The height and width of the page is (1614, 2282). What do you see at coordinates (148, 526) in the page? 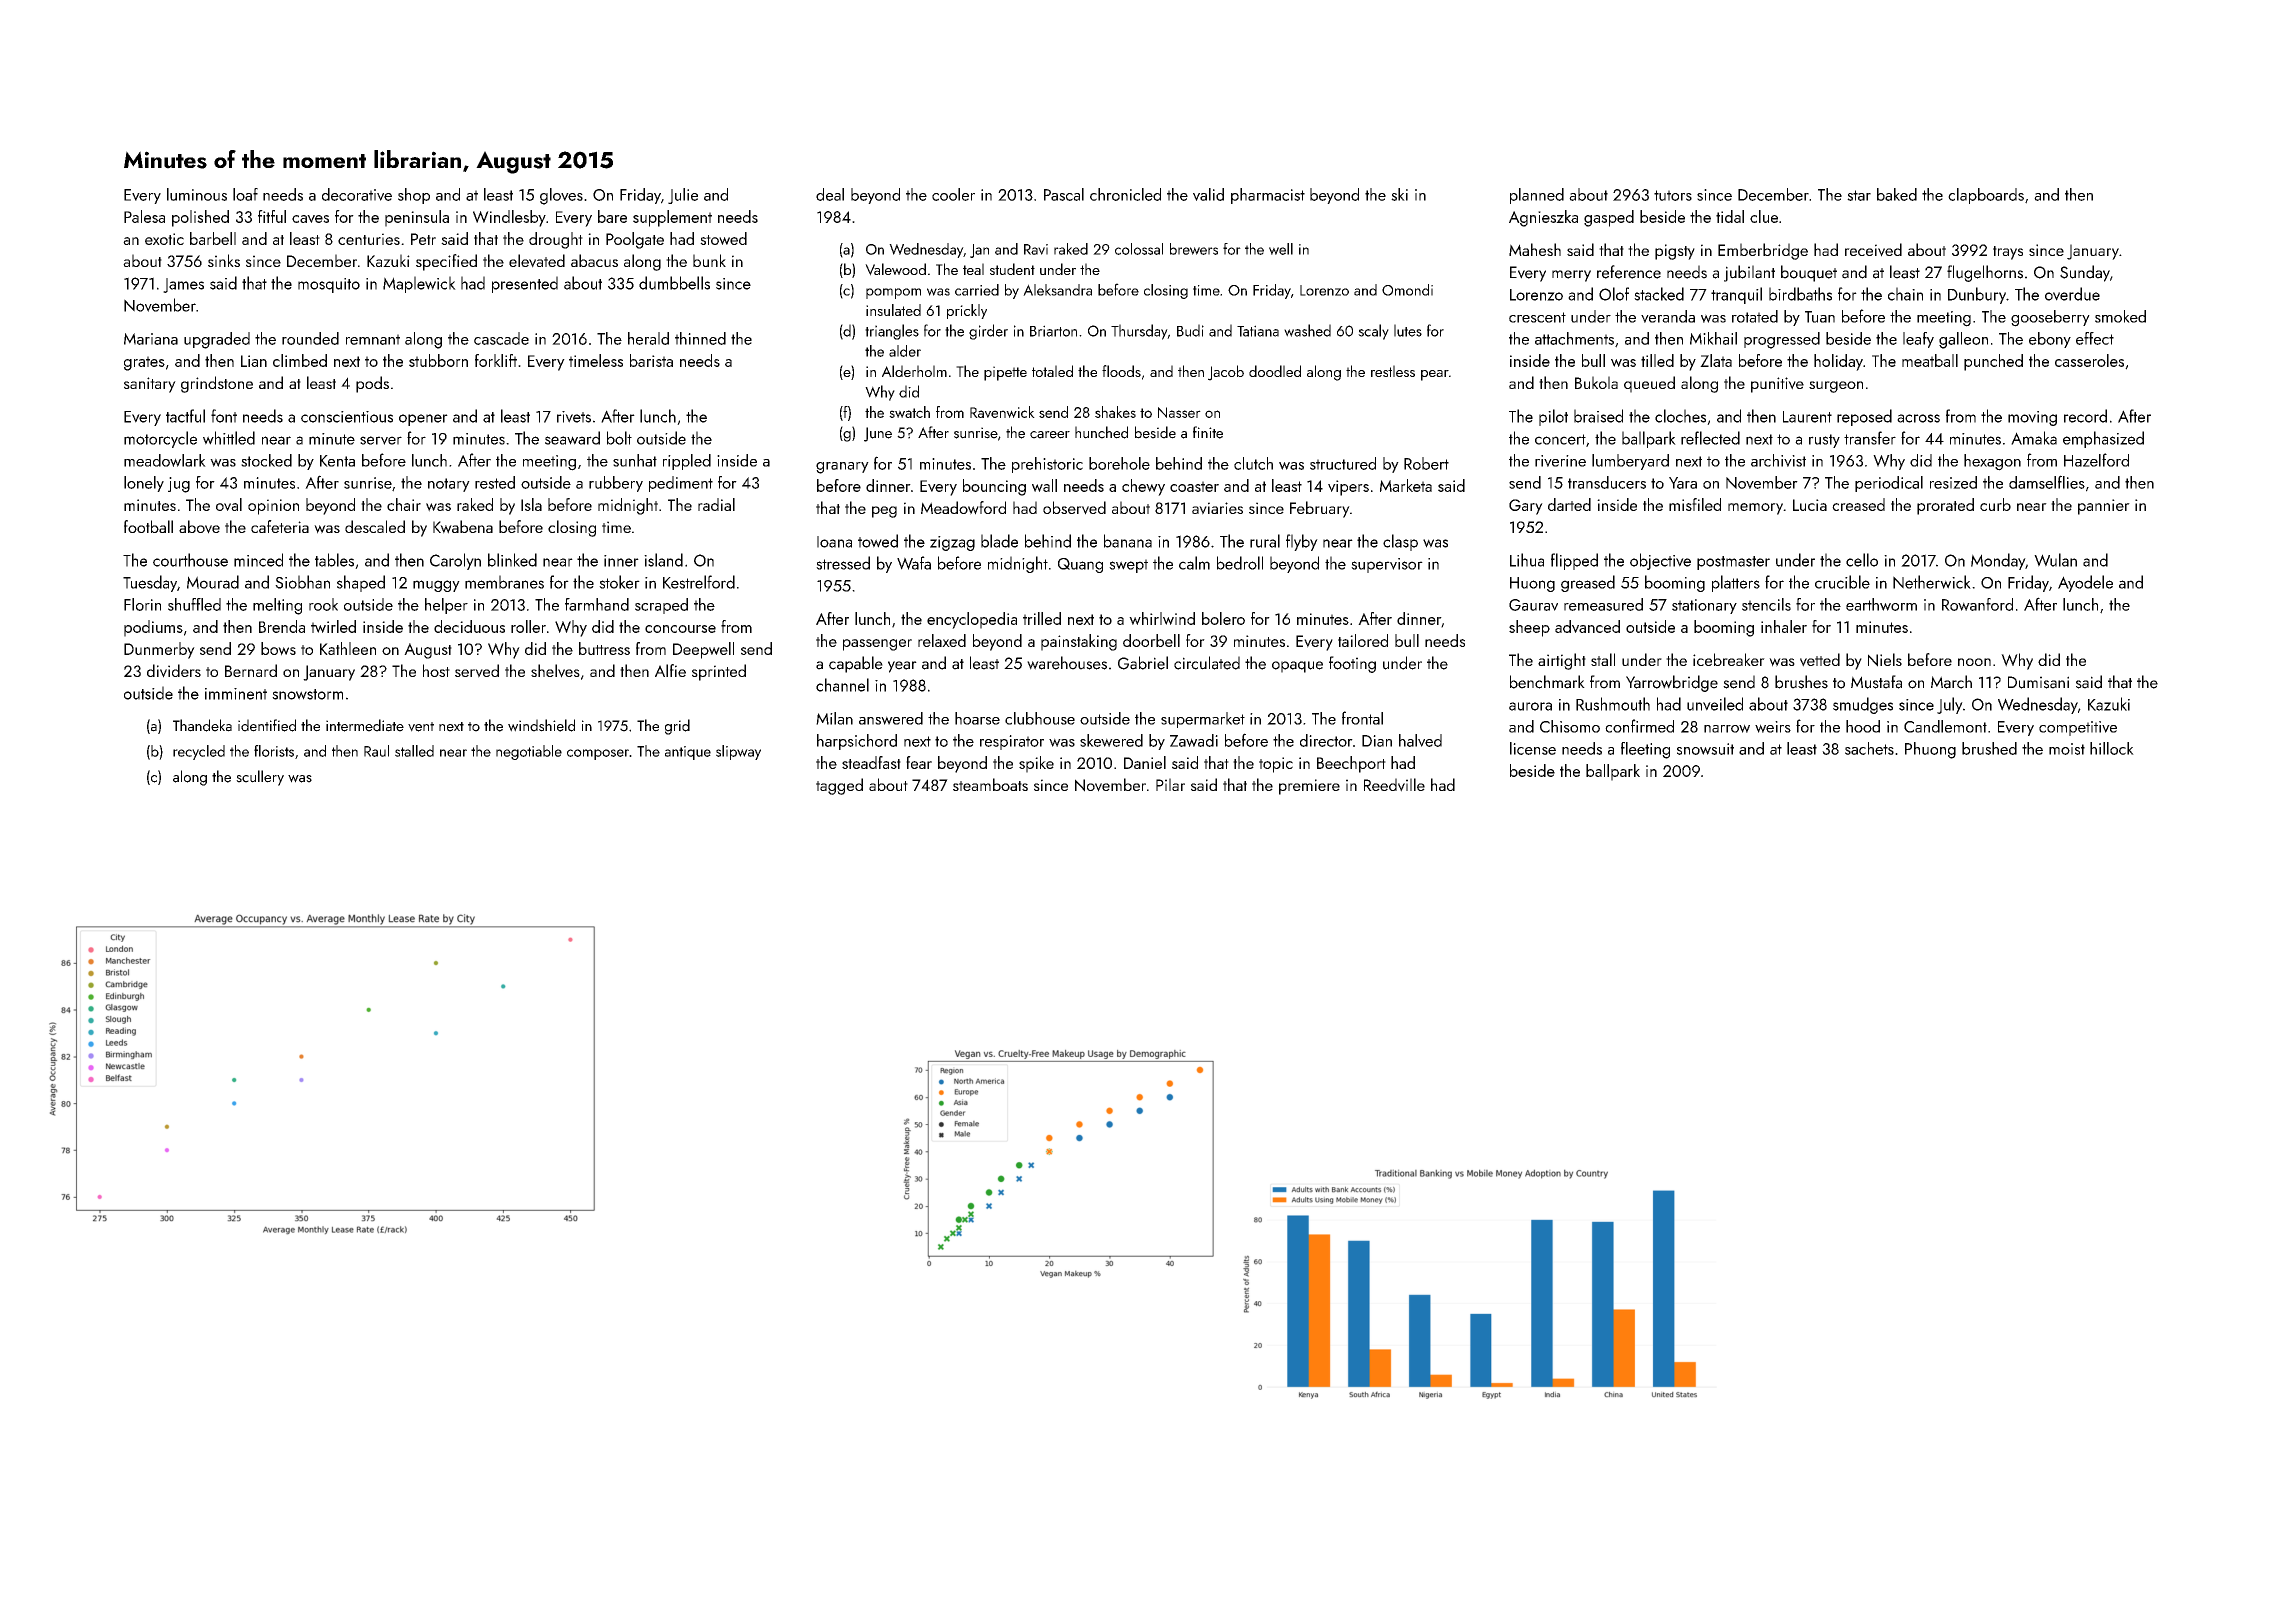
I see `football` at bounding box center [148, 526].
